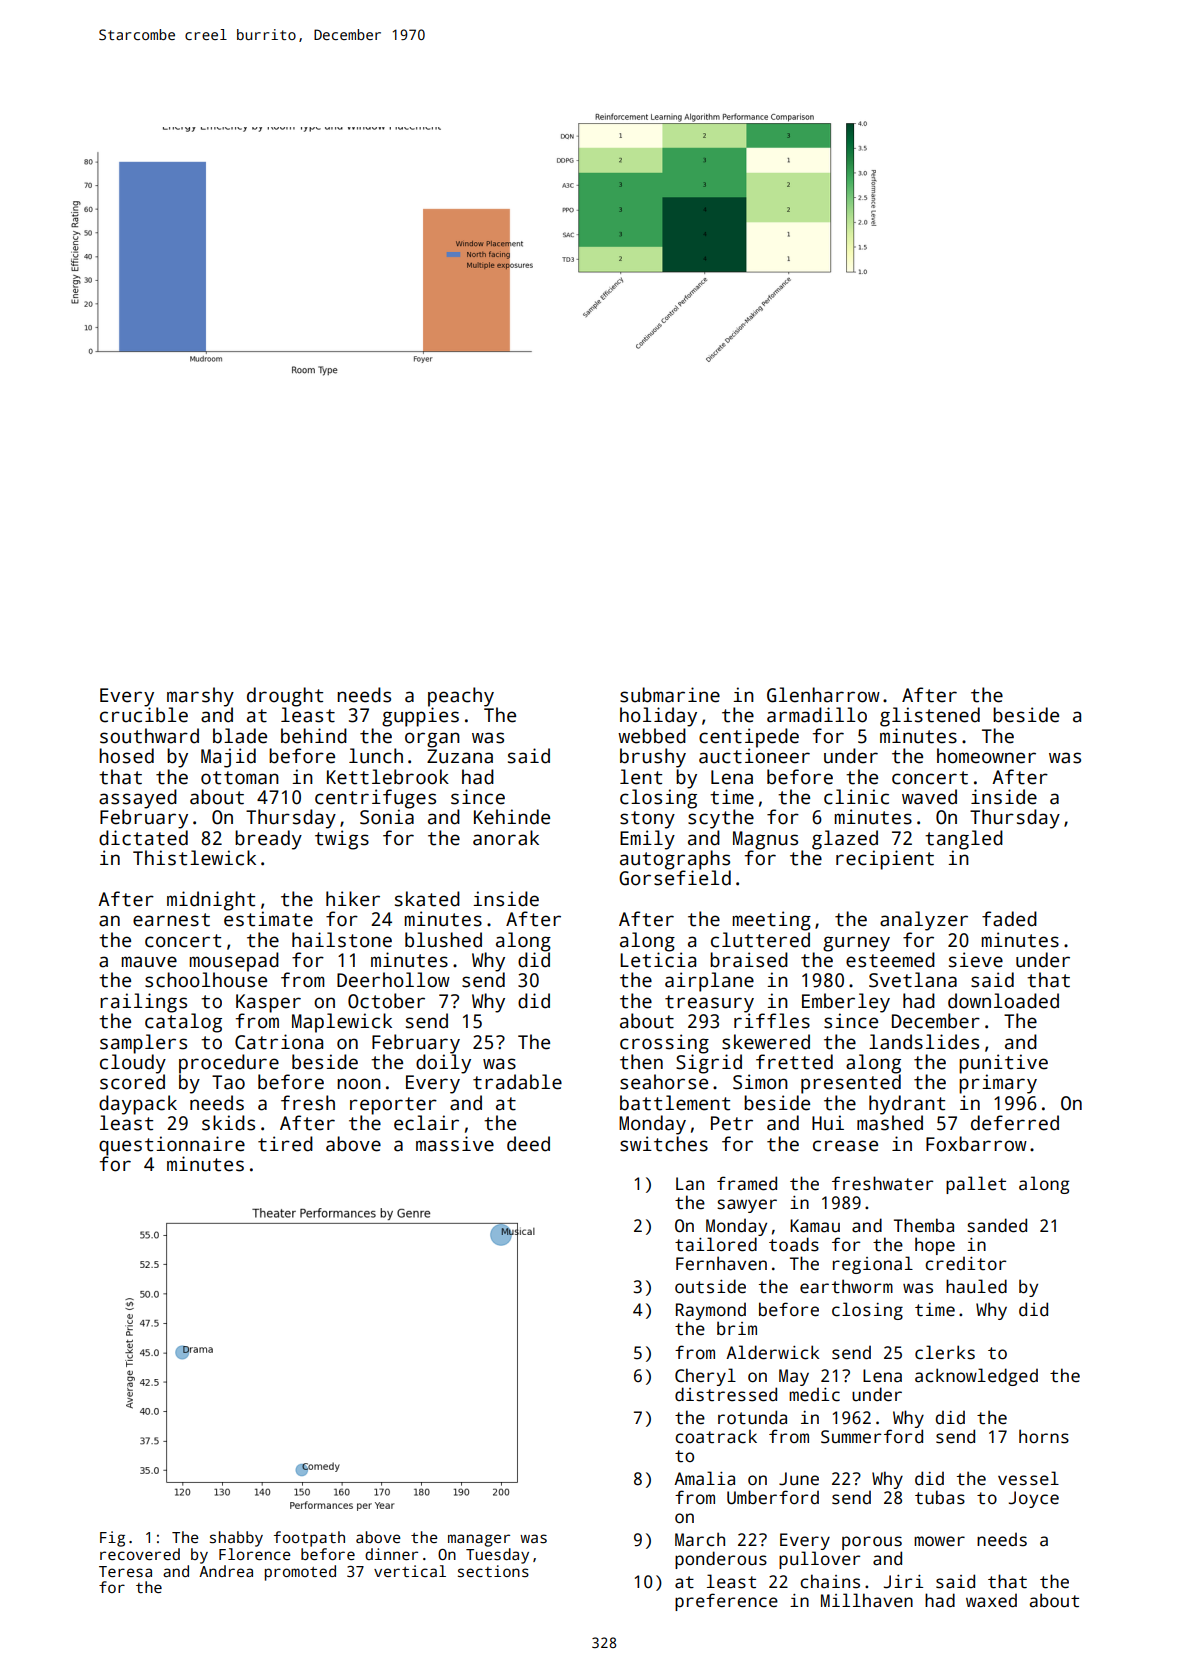 This screenshot has height=1673, width=1183. What do you see at coordinates (285, 1144) in the screenshot?
I see `tired` at bounding box center [285, 1144].
